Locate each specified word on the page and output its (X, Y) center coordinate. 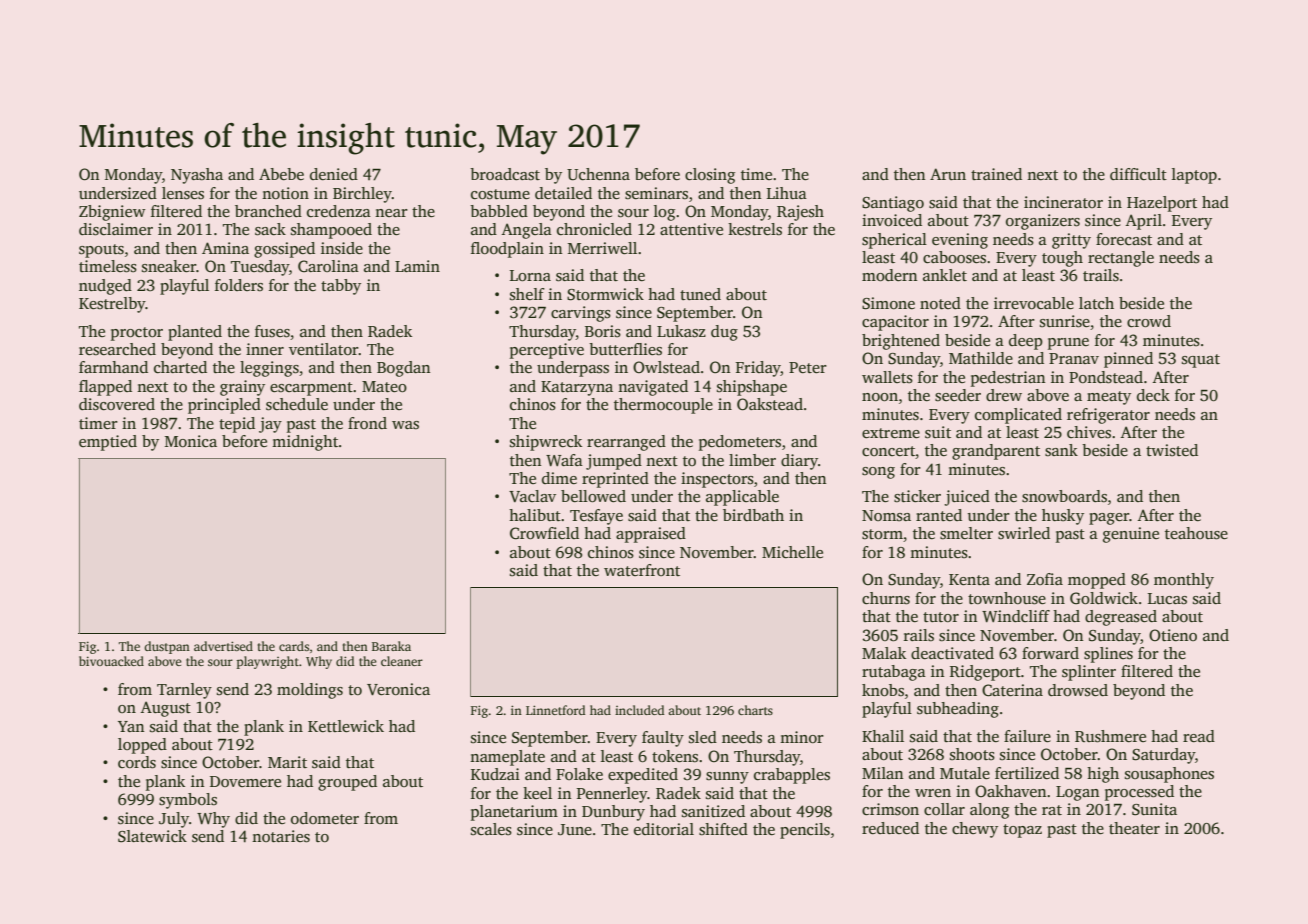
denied (334, 174)
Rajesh (800, 213)
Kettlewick (346, 726)
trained (996, 174)
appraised (651, 535)
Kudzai (495, 774)
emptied (108, 443)
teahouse (1196, 533)
